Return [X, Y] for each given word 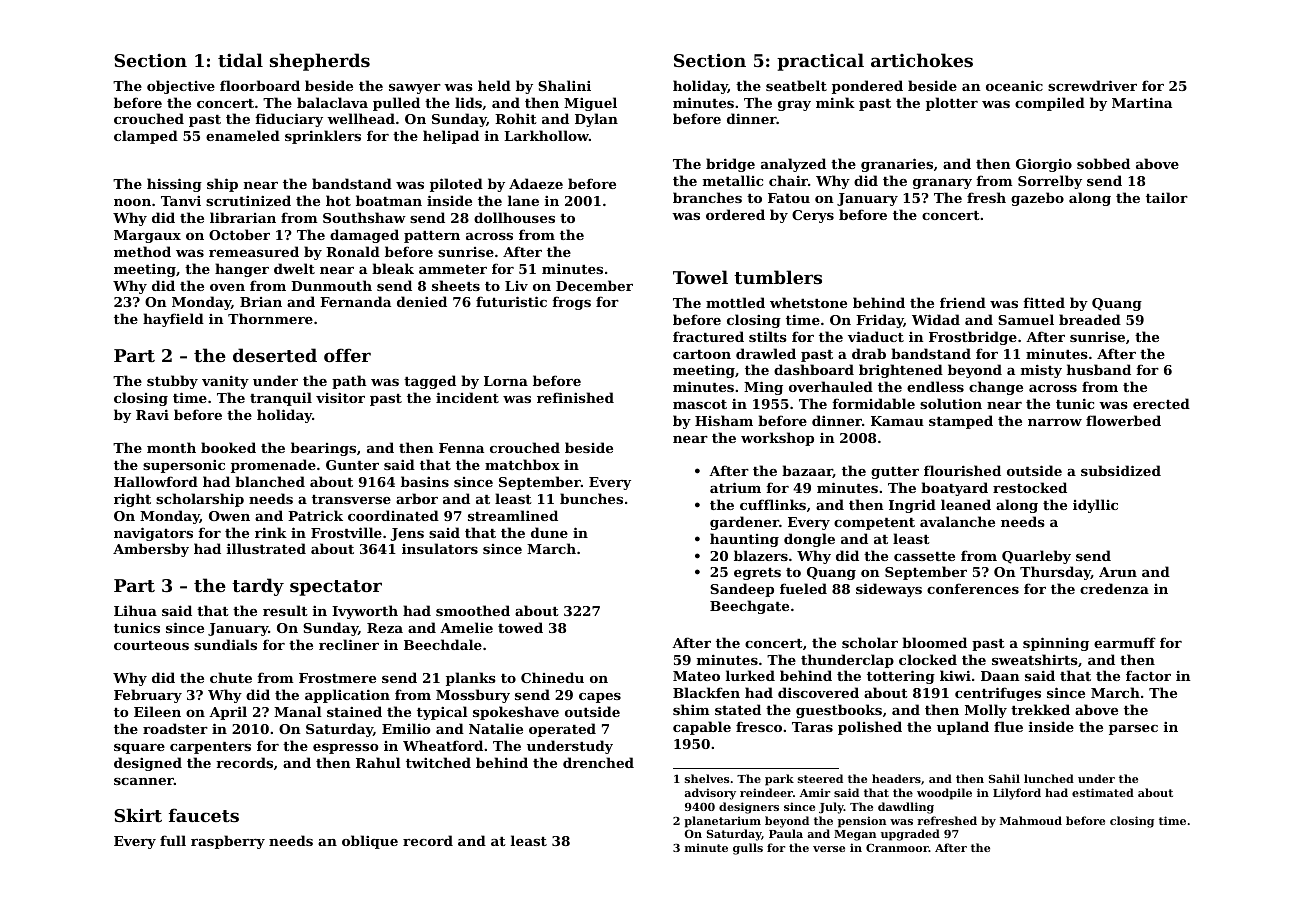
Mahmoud [1031, 820]
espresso [346, 749]
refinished [575, 397]
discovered [818, 692]
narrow [1055, 422]
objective [181, 87]
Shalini [564, 85]
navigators [153, 534]
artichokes [922, 60]
